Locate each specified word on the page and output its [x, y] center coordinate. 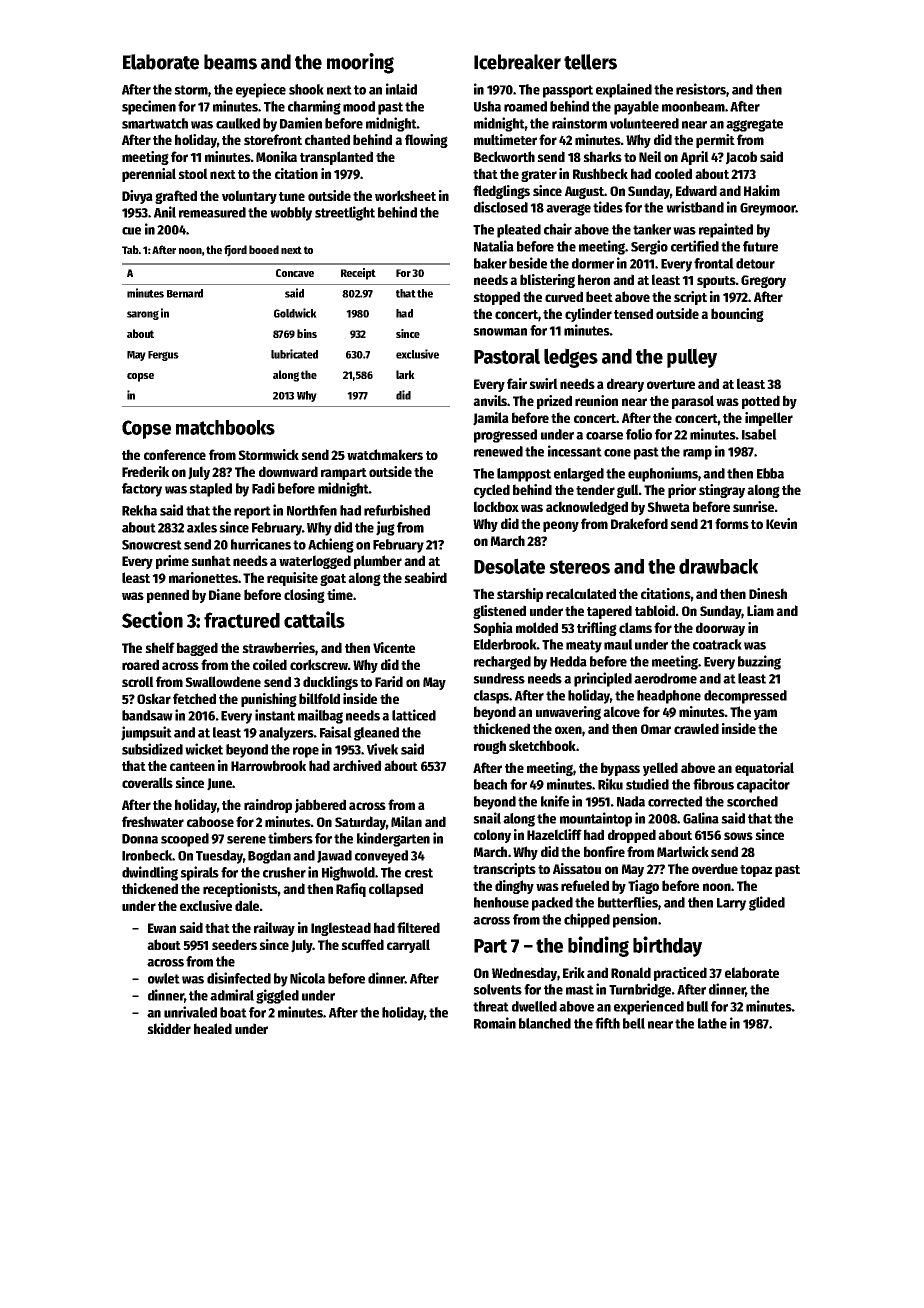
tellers [590, 62]
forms [732, 523]
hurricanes [261, 544]
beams [230, 62]
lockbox [496, 506]
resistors [701, 89]
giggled [277, 996]
